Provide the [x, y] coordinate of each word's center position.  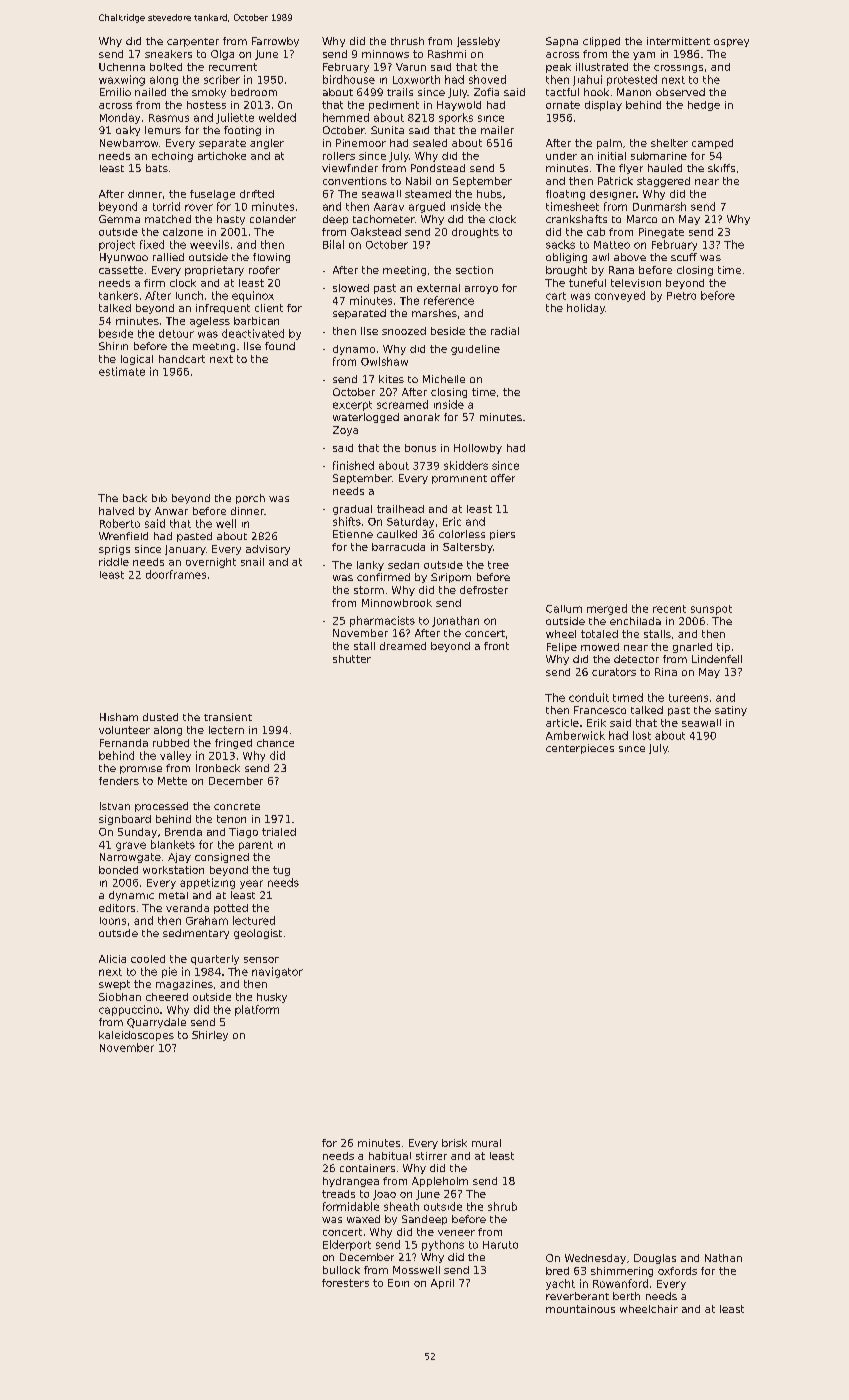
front [496, 646]
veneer [456, 1233]
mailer [497, 130]
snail [252, 562]
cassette [121, 270]
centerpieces [580, 749]
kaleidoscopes [136, 1036]
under [561, 156]
